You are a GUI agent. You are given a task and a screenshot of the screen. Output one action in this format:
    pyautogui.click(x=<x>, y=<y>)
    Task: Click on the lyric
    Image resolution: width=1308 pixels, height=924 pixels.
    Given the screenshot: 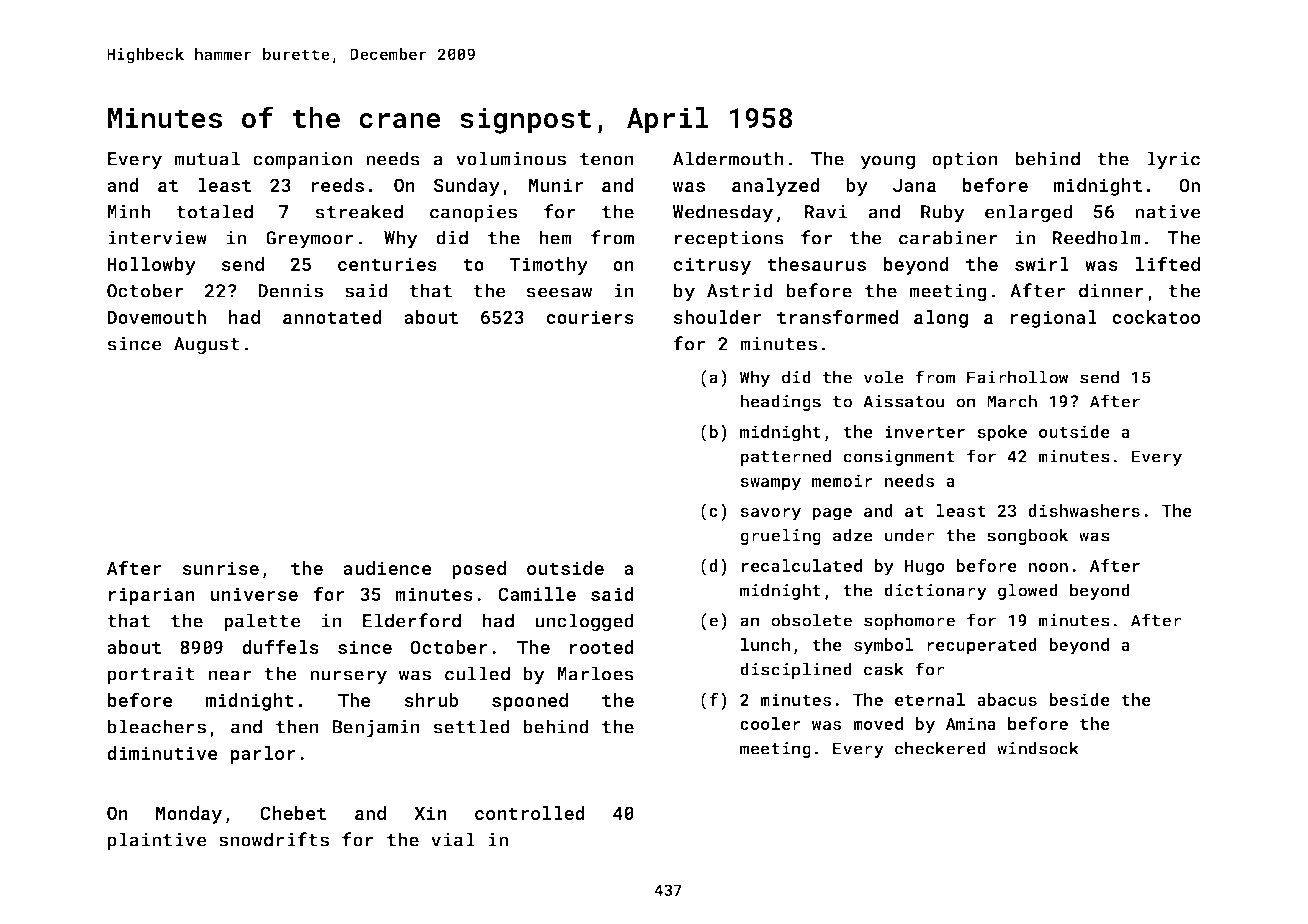 What is the action you would take?
    pyautogui.click(x=1173, y=160)
